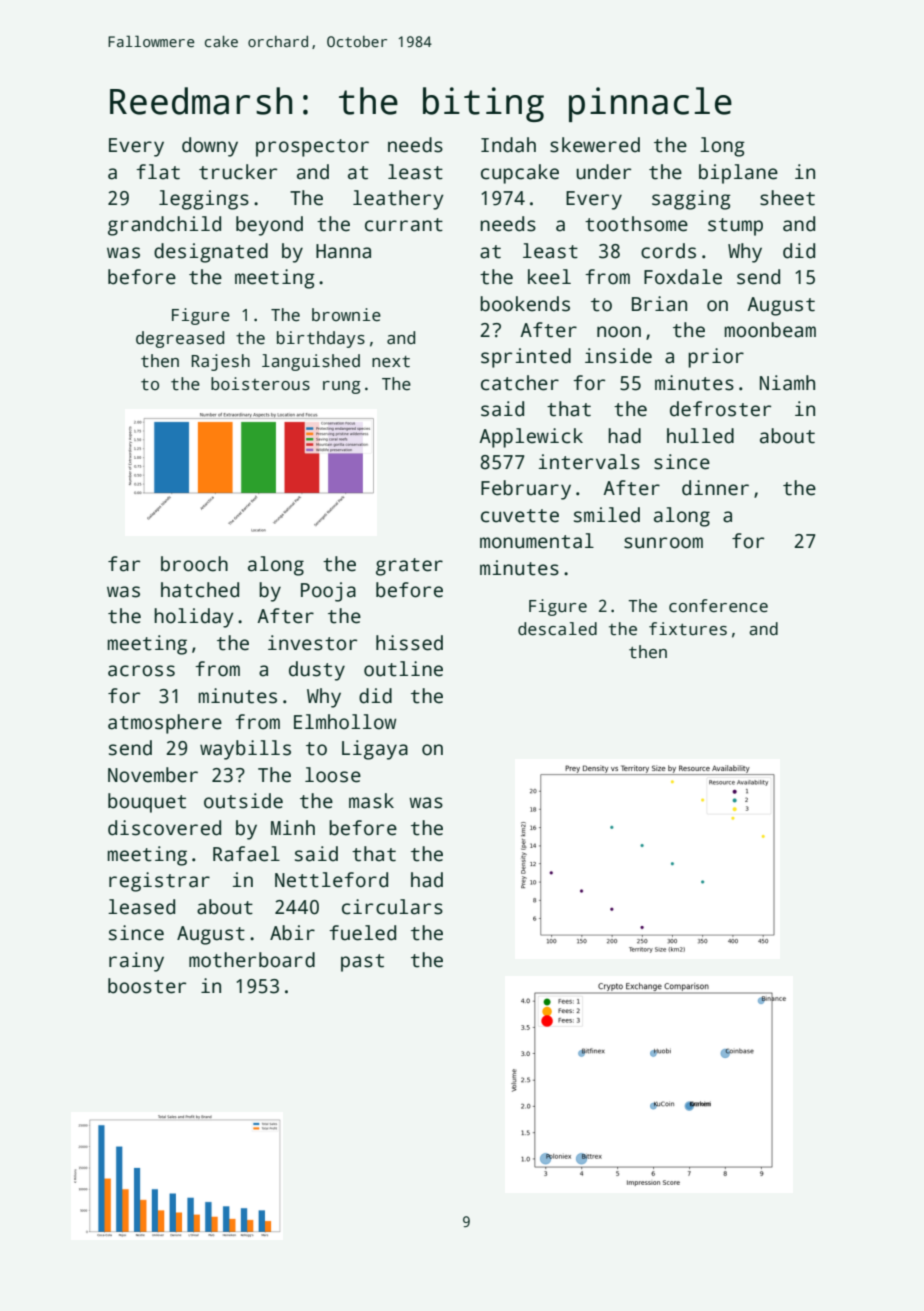  I want to click on conference, so click(718, 606).
